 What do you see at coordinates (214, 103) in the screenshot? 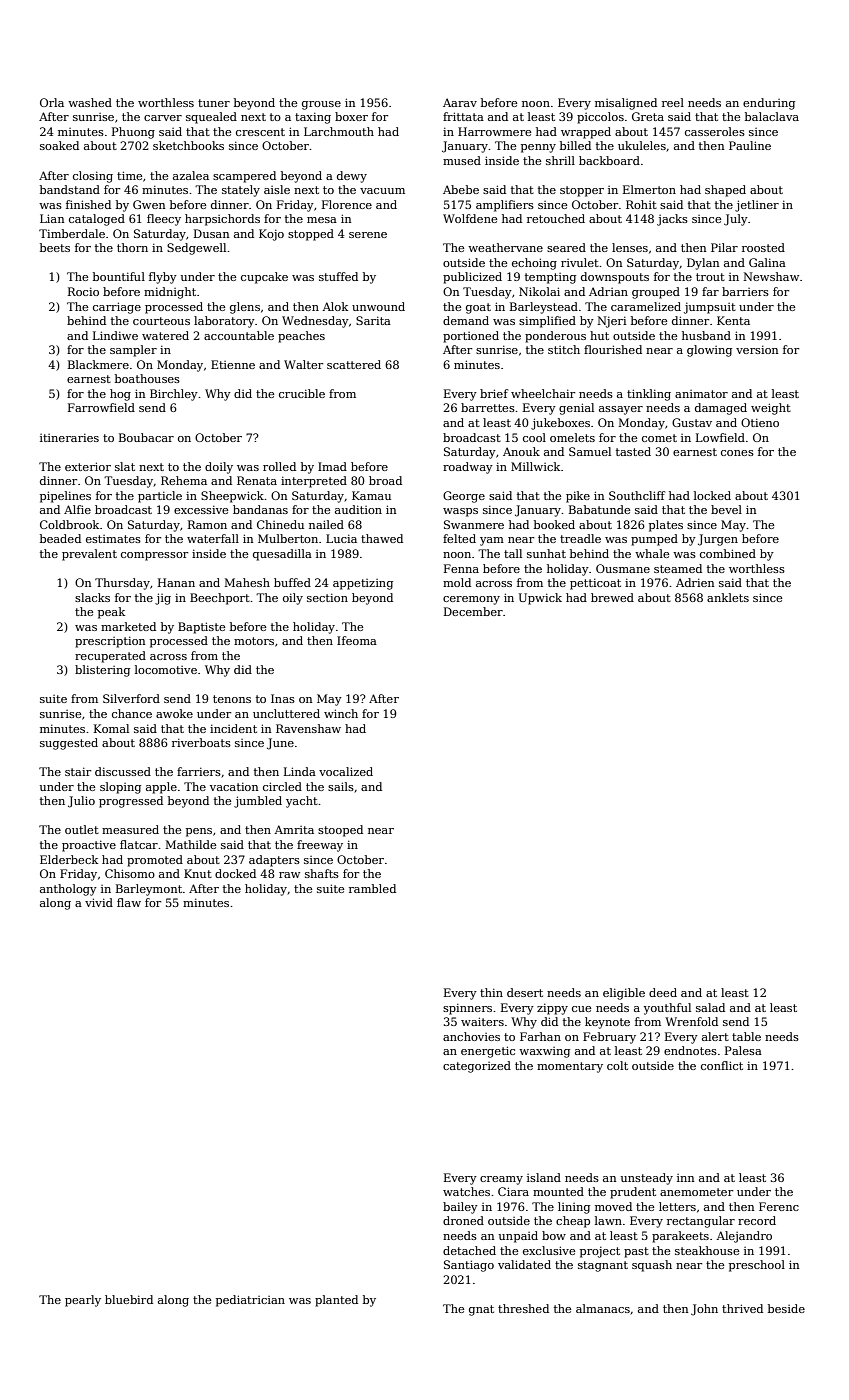
I see `tuner` at bounding box center [214, 103].
